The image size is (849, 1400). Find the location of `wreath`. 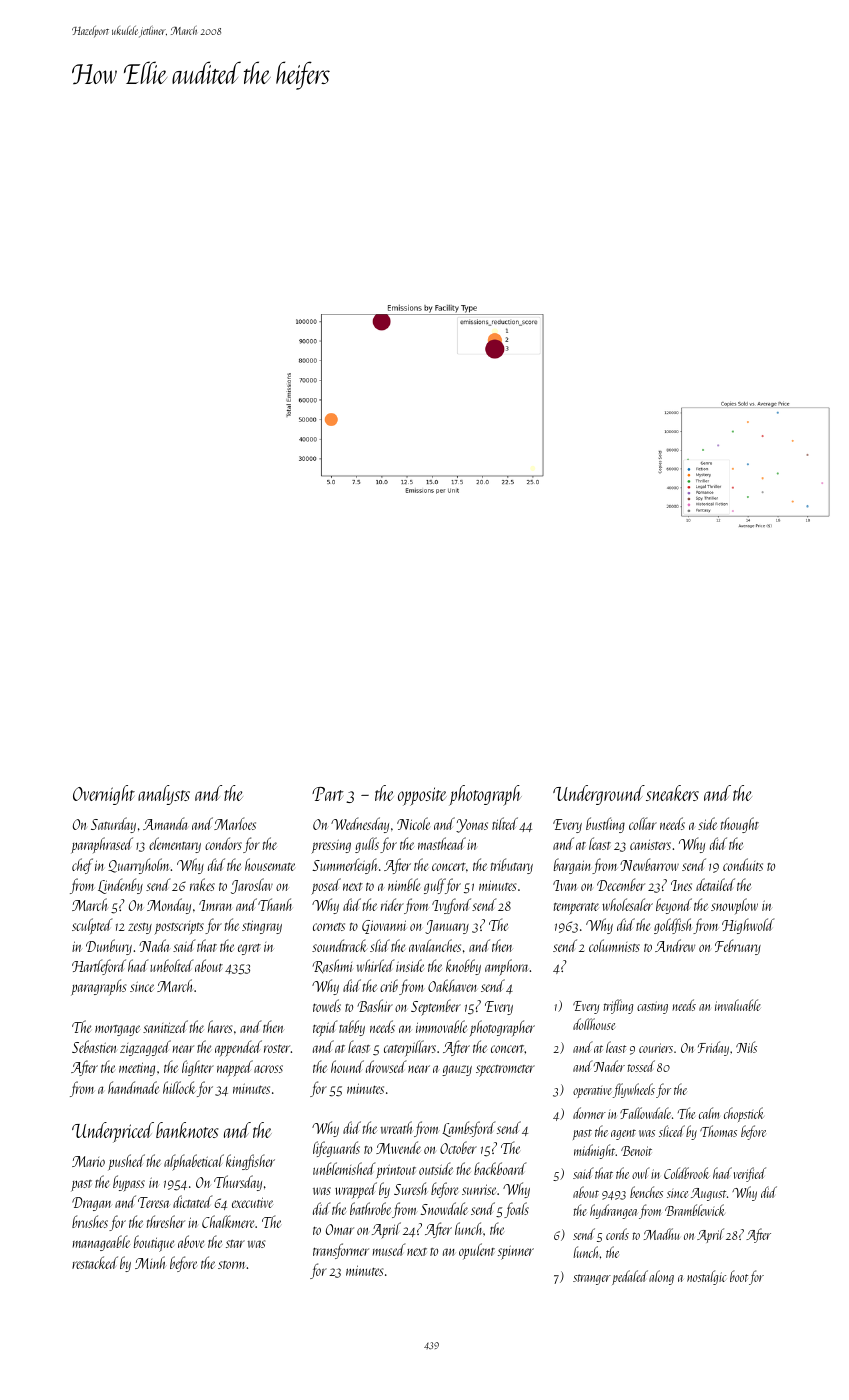

wreath is located at coordinates (396, 1127).
